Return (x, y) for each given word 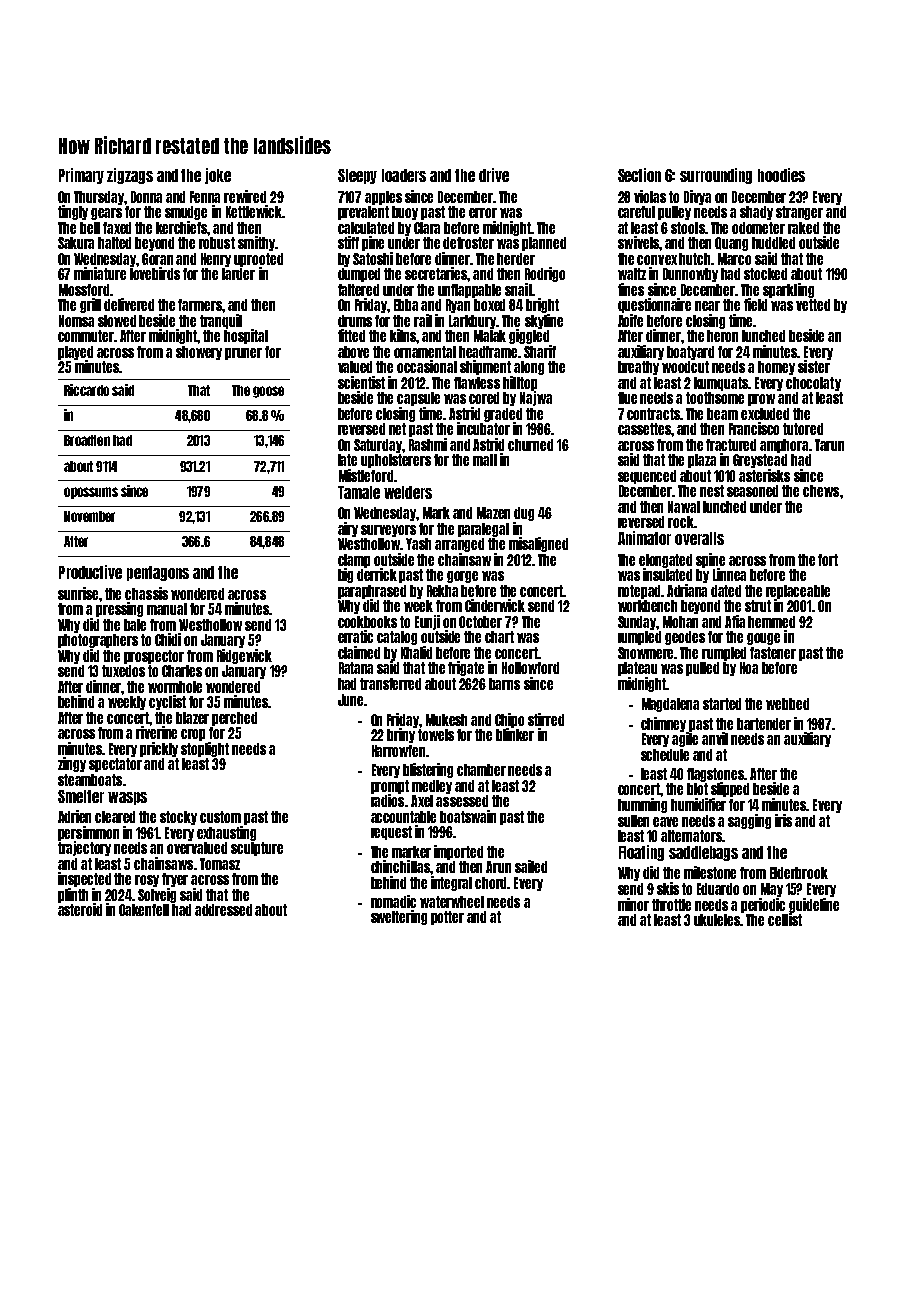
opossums (91, 493)
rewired (245, 196)
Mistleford (366, 475)
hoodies (781, 175)
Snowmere (646, 653)
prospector (154, 657)
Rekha (442, 591)
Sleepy (357, 176)
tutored (803, 429)
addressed (223, 910)
